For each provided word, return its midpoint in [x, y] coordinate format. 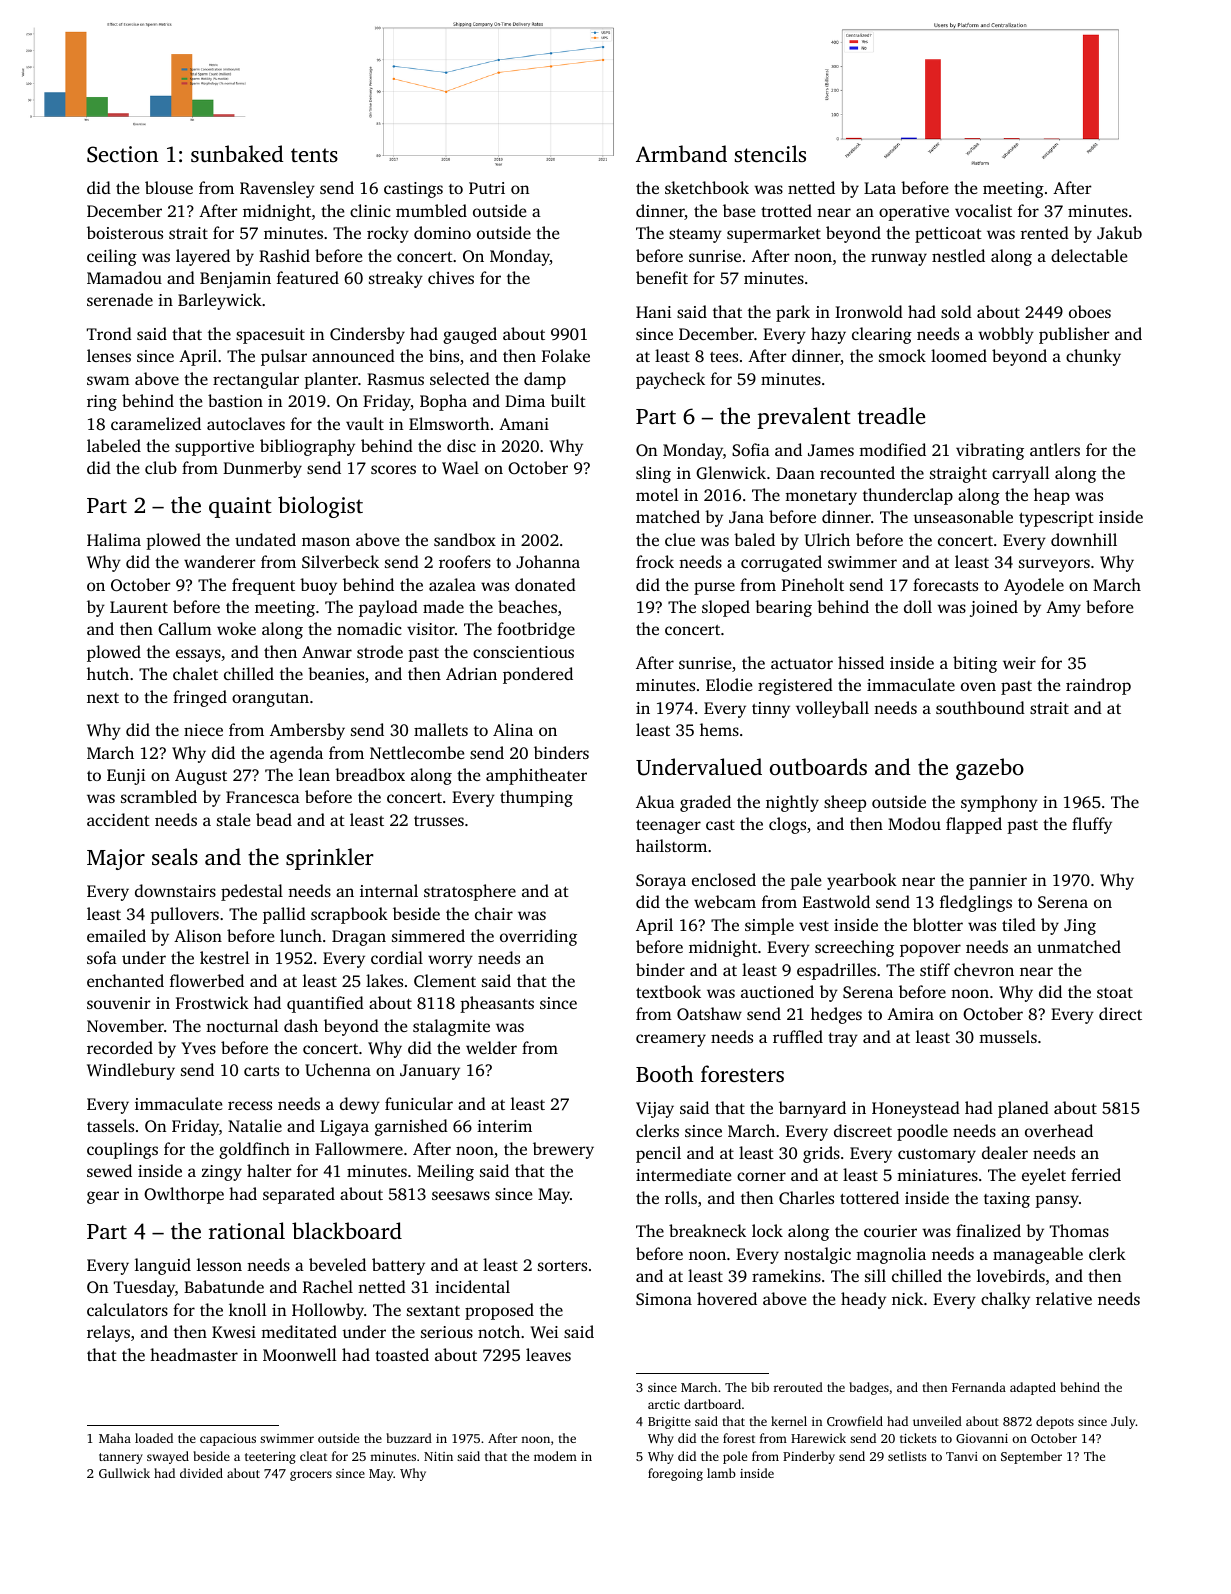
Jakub [1119, 233]
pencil [658, 1154]
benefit [662, 277]
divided [201, 1473]
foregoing [675, 1474]
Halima [114, 539]
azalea [452, 584]
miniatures [937, 1175]
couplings [122, 1150]
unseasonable [963, 516]
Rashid [284, 255]
